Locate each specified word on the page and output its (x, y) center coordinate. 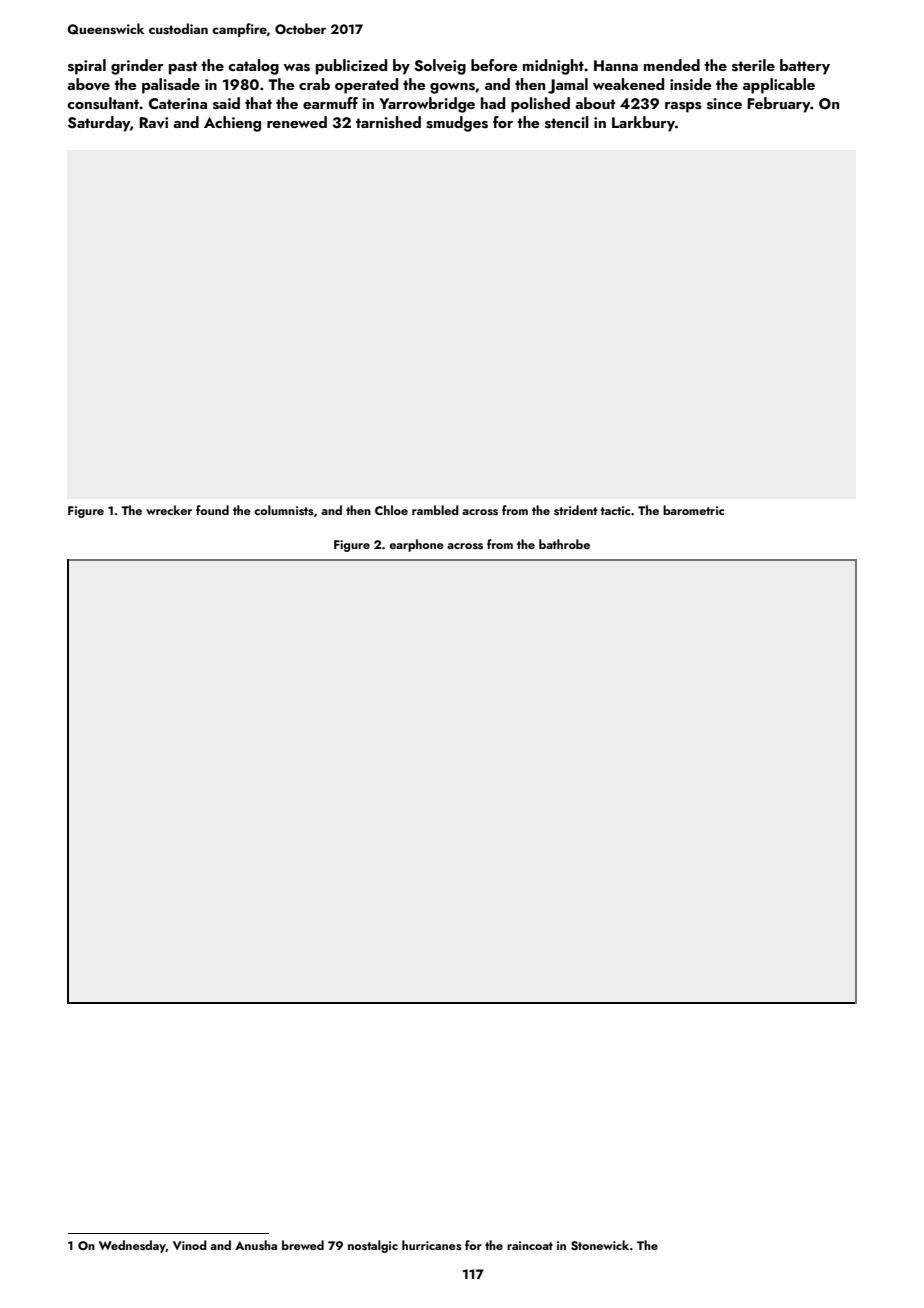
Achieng (232, 124)
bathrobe (564, 544)
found (212, 510)
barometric (693, 510)
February (779, 105)
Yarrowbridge (427, 105)
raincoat (530, 1245)
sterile (753, 65)
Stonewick (600, 1245)
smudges (457, 124)
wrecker (169, 510)
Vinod (190, 1245)
